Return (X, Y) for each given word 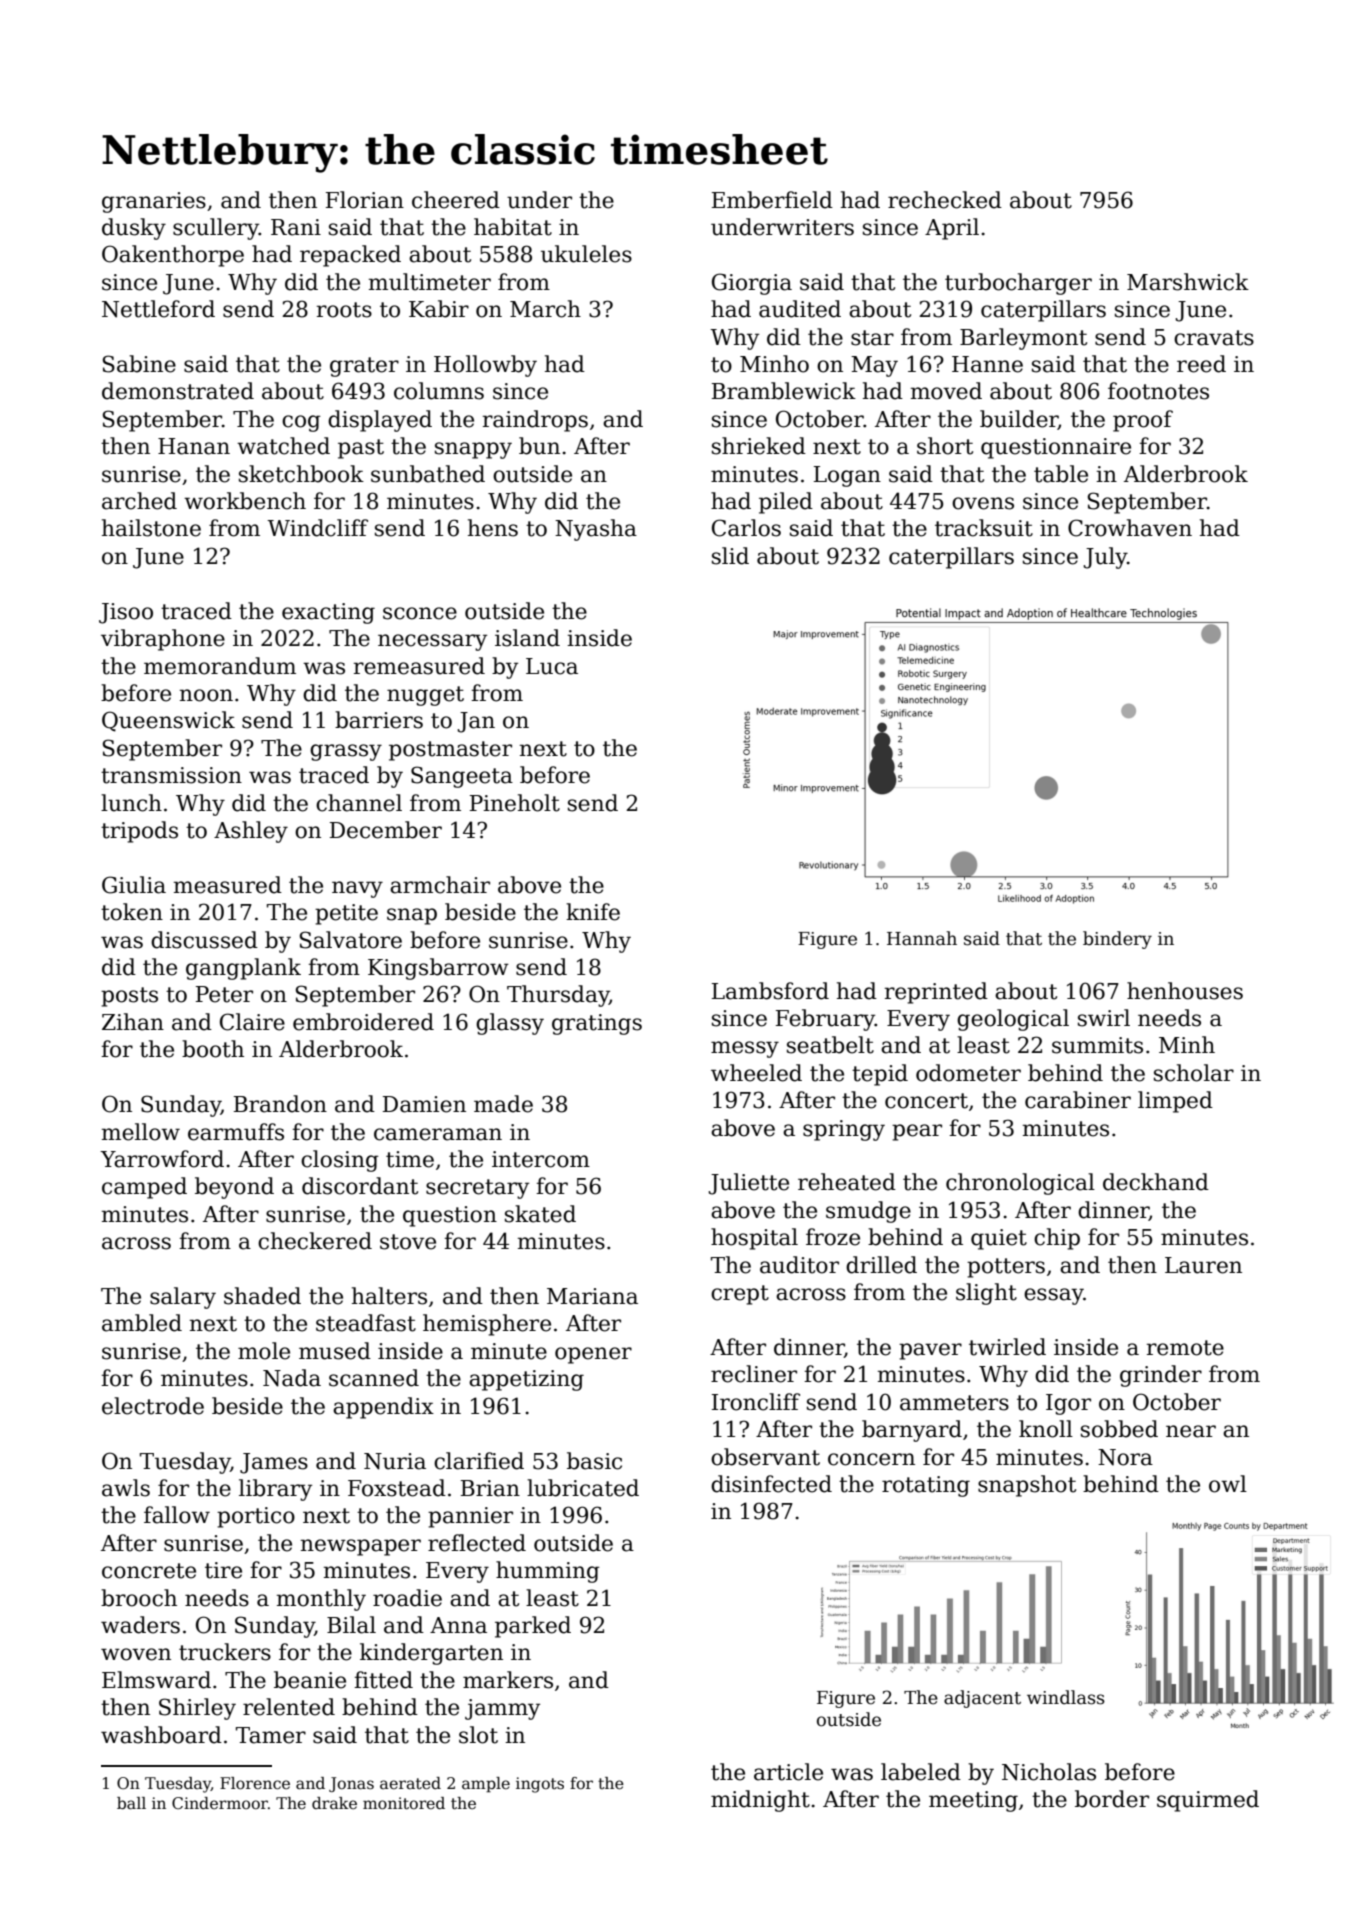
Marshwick (1188, 282)
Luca (552, 666)
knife (593, 912)
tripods (139, 832)
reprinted (936, 993)
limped (1175, 1102)
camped (144, 1188)
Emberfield (772, 200)
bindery (1117, 940)
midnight (760, 1801)
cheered (456, 200)
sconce (420, 613)
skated (540, 1214)
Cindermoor (220, 1803)
